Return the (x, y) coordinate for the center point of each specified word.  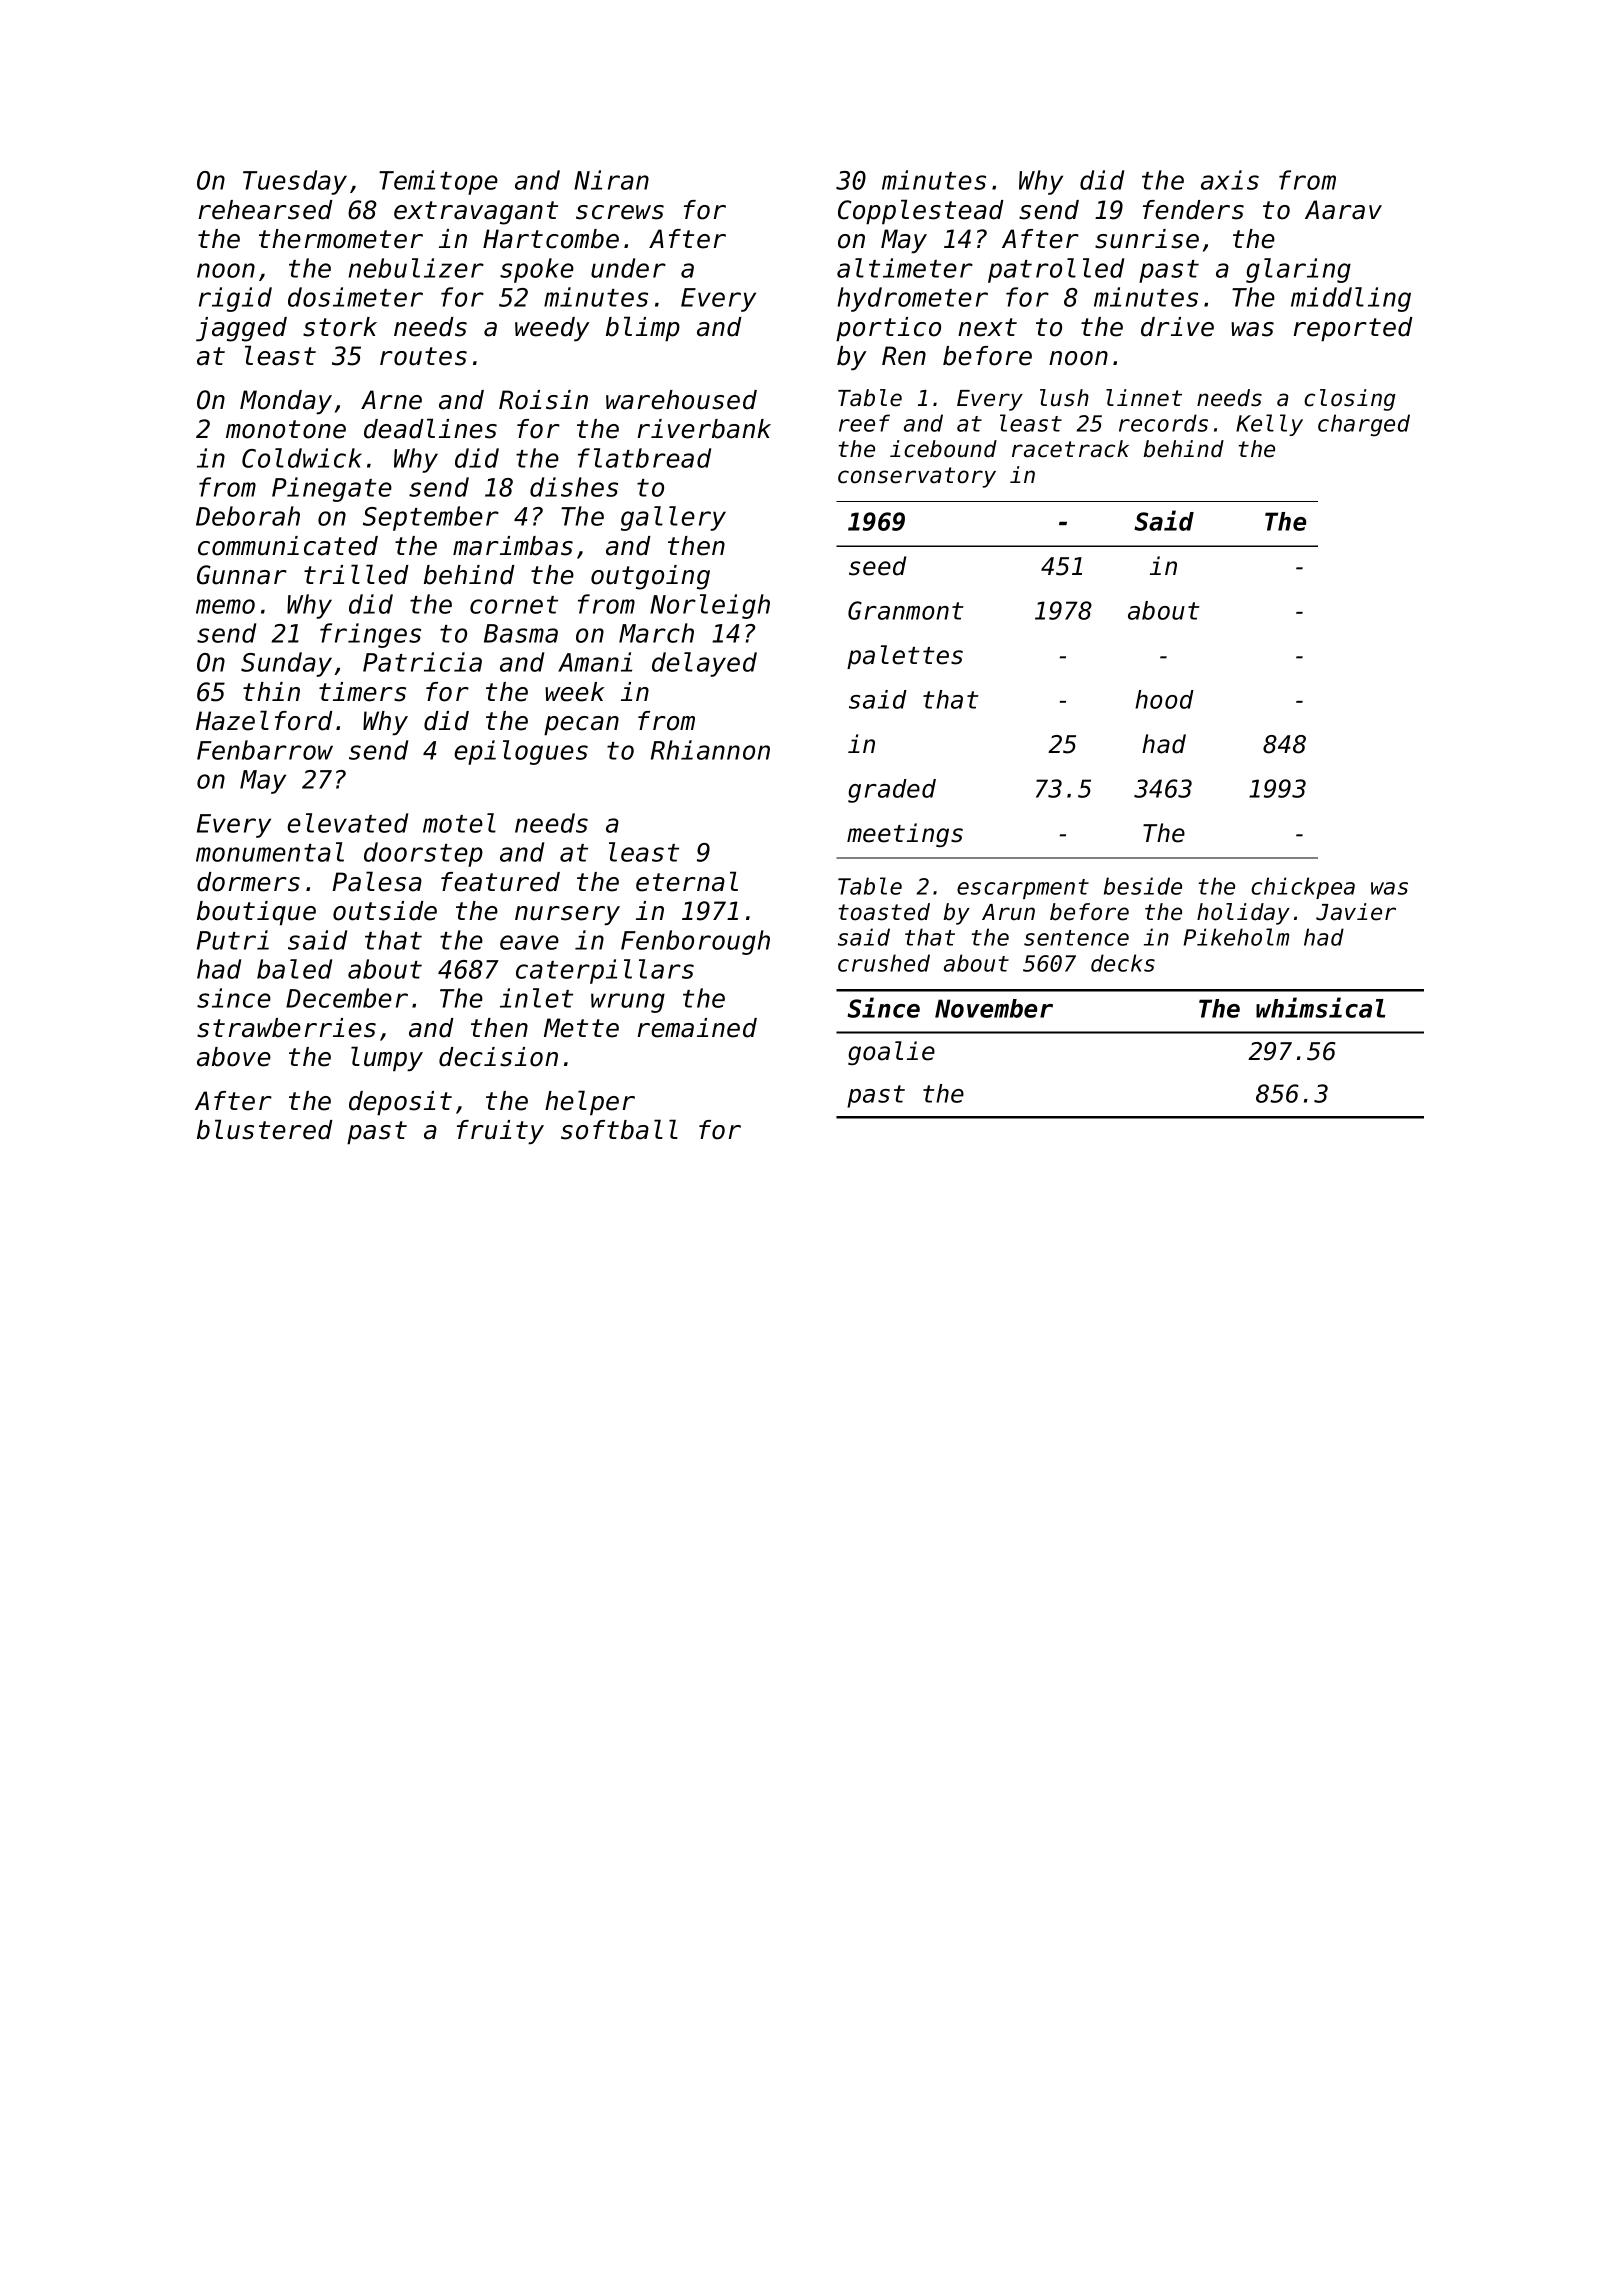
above (234, 1057)
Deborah (248, 516)
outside (385, 911)
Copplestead (921, 211)
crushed (884, 963)
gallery (673, 518)
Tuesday (295, 182)
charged (1364, 425)
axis (1230, 180)
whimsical (1320, 1007)
